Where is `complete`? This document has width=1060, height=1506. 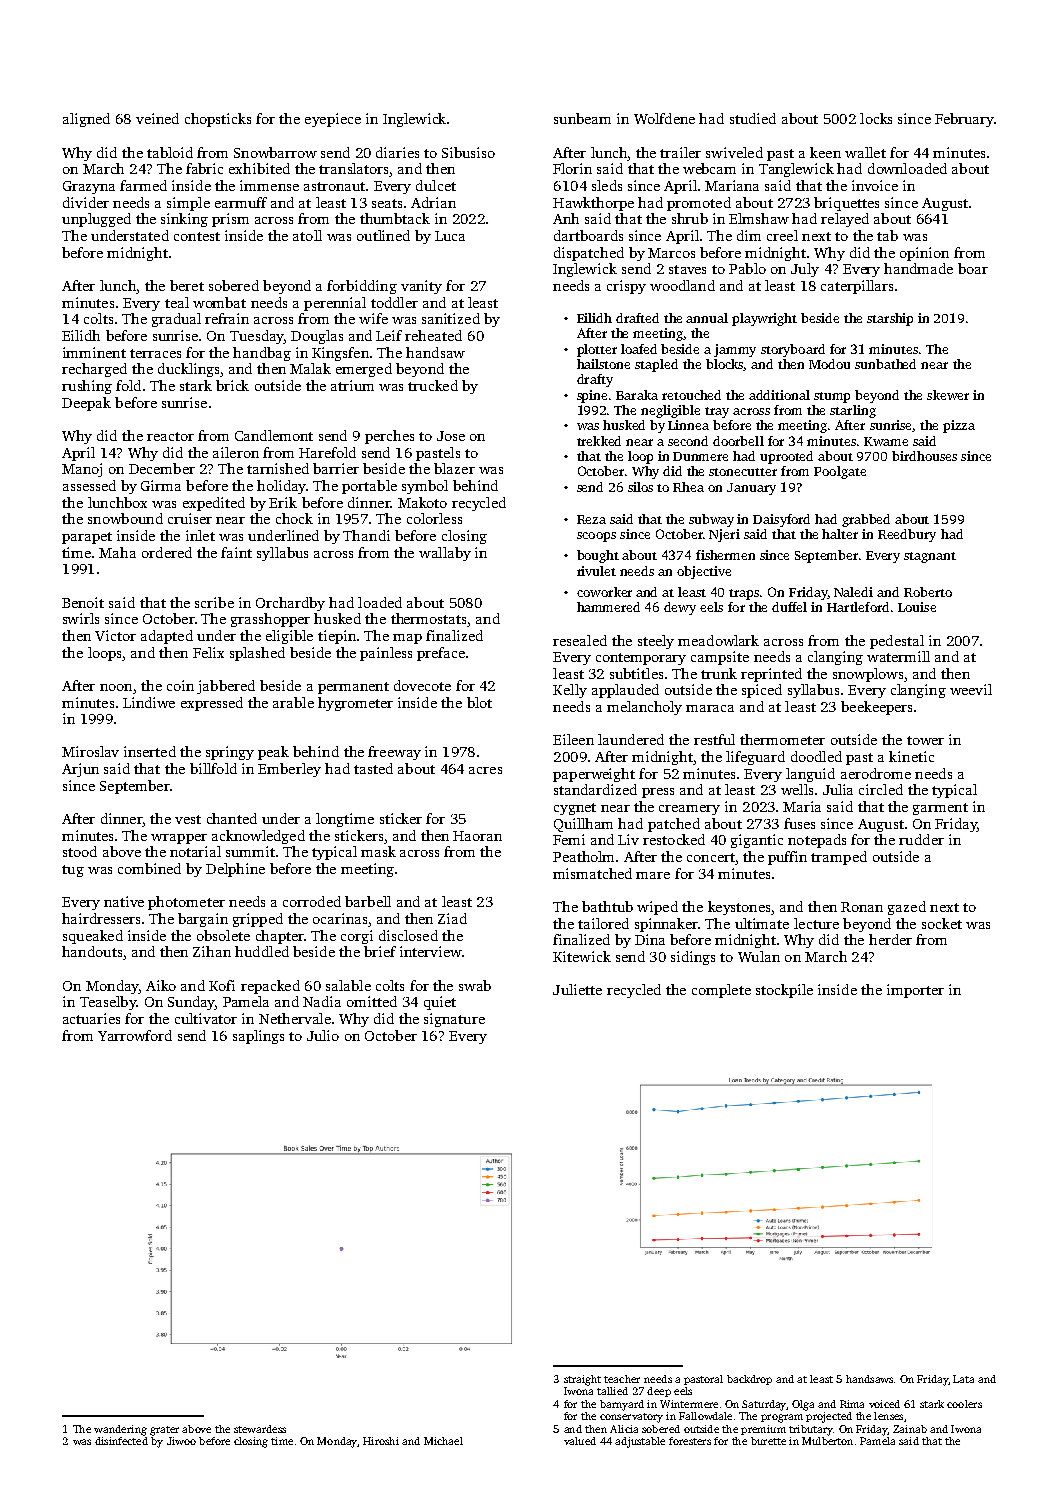
complete is located at coordinates (721, 991).
